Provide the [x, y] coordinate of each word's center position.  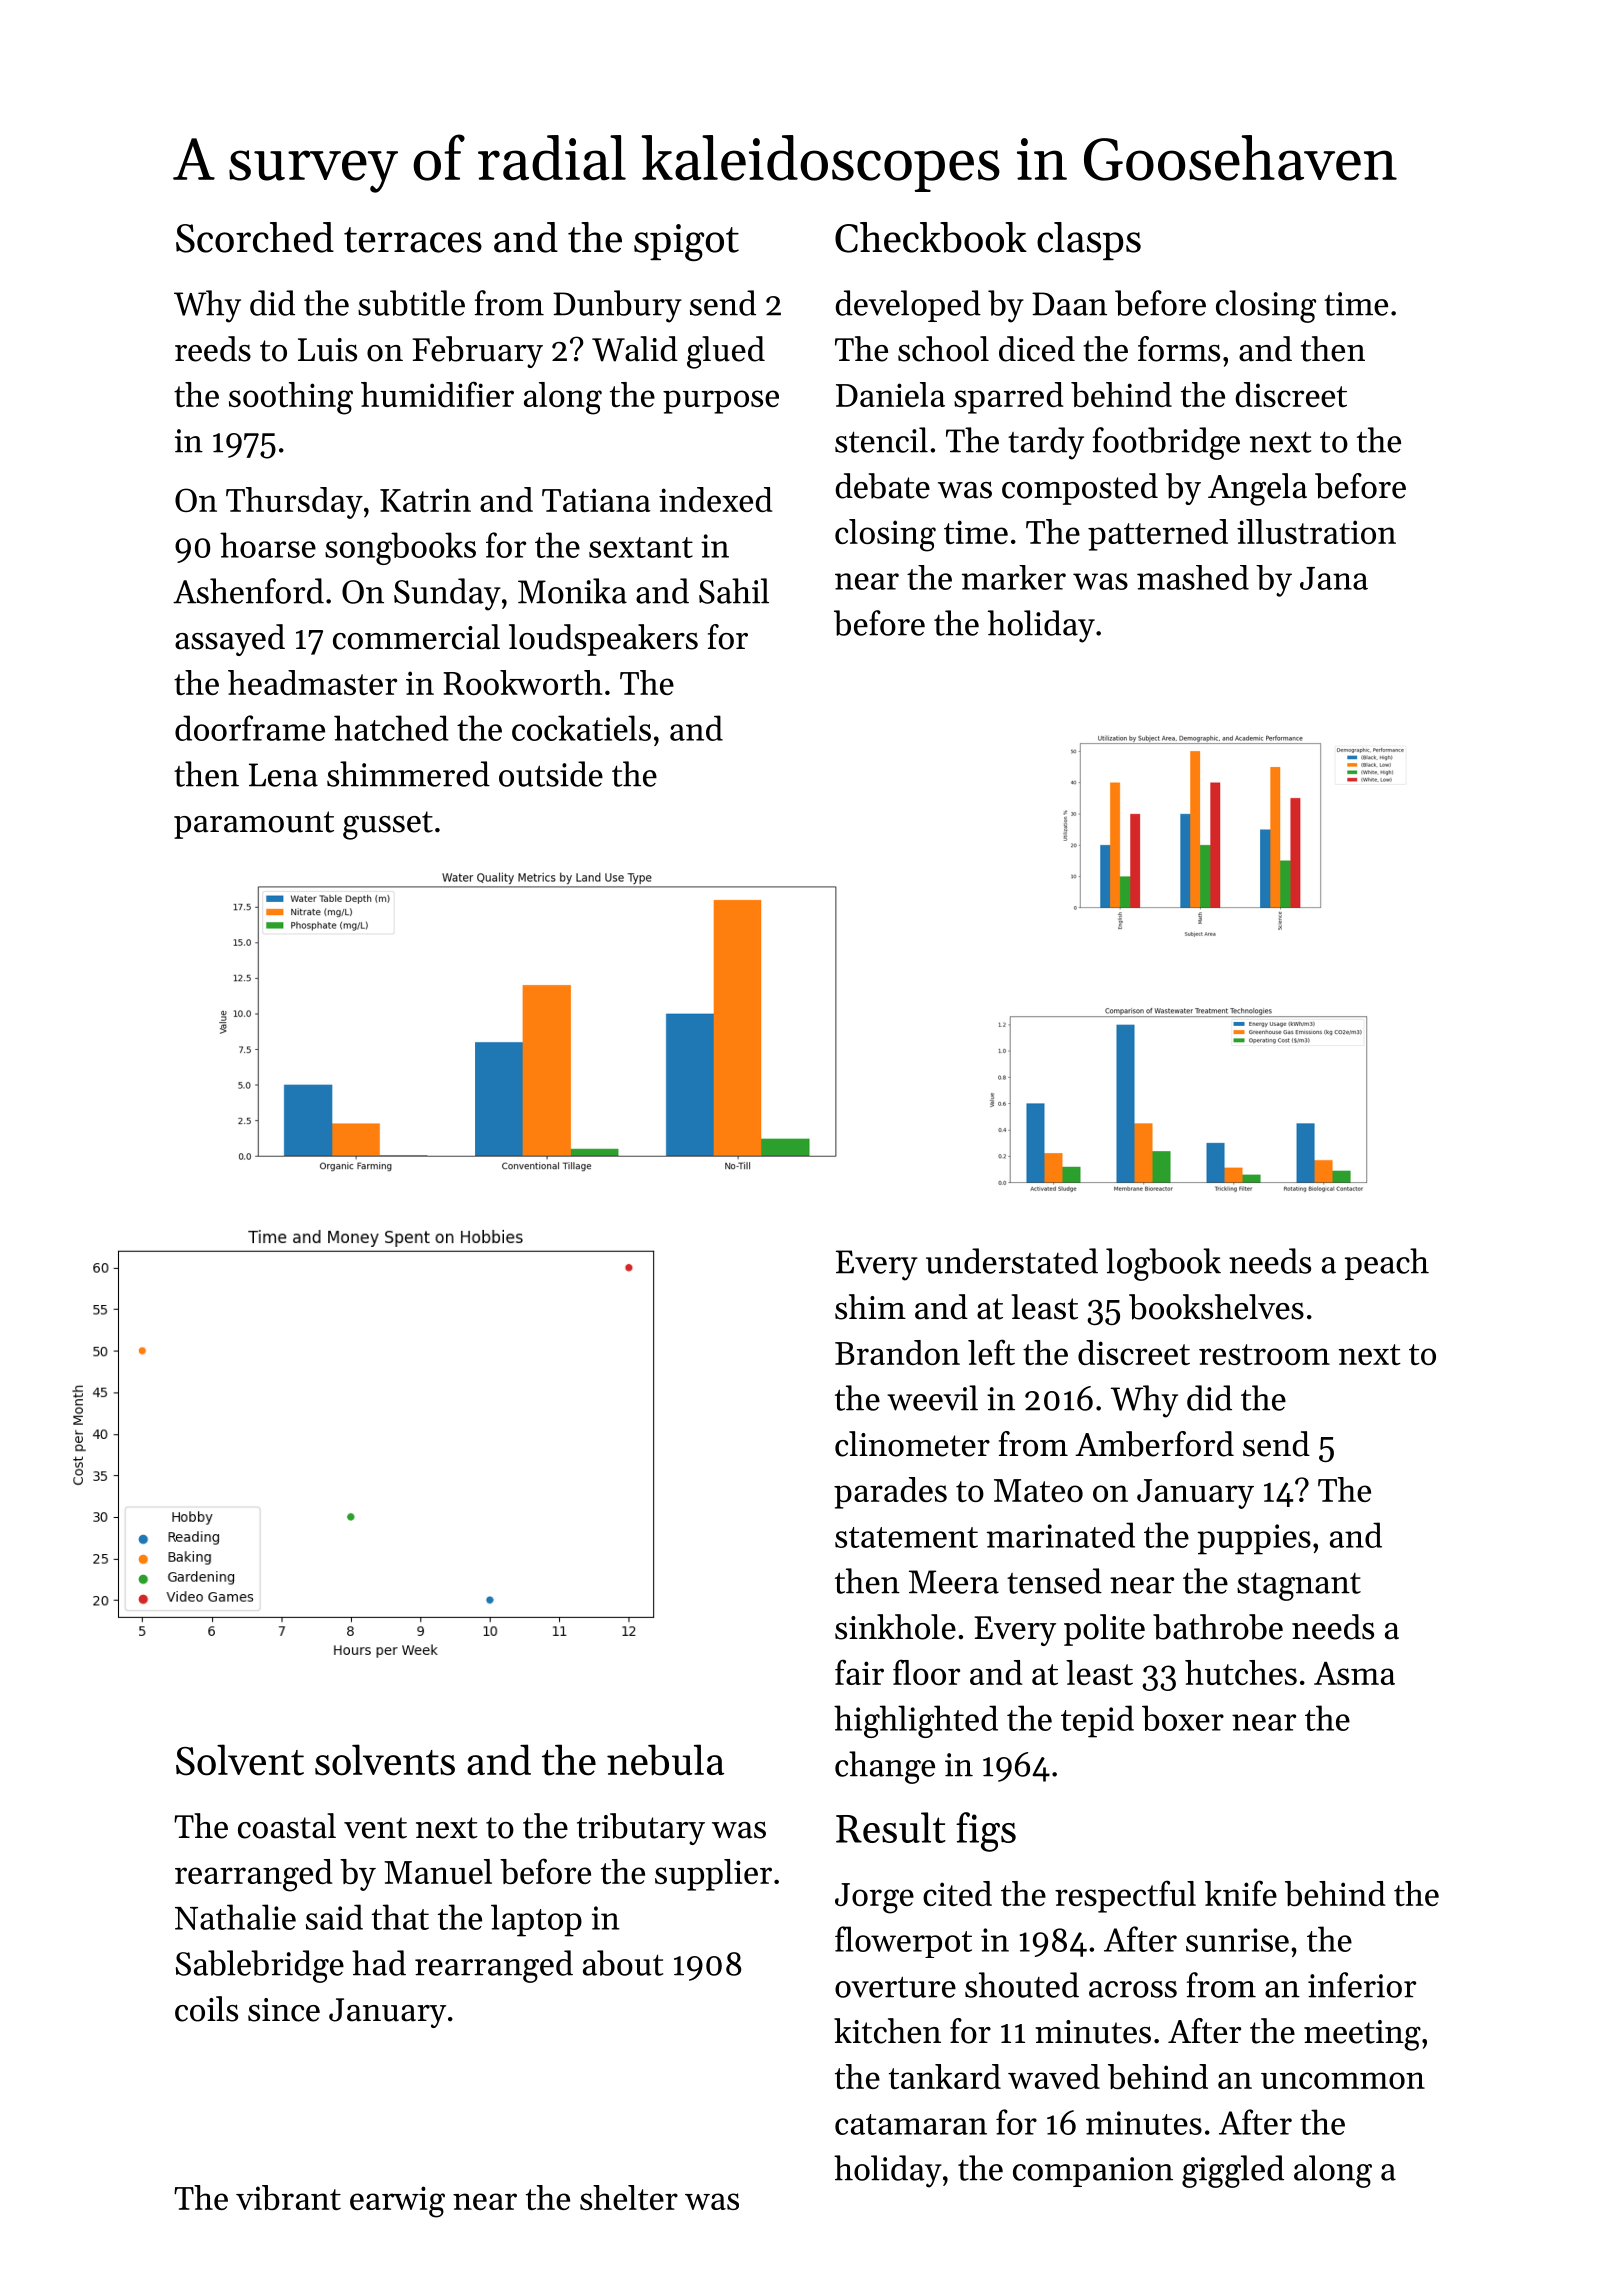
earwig [397, 2202]
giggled [1233, 2171]
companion [1093, 2172]
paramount [254, 825]
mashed [1193, 577]
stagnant [1299, 1586]
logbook [1163, 1264]
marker [1014, 577]
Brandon [897, 1352]
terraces [413, 240]
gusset [388, 825]
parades [890, 1493]
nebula [665, 1760]
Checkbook [931, 237]
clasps [1089, 241]
